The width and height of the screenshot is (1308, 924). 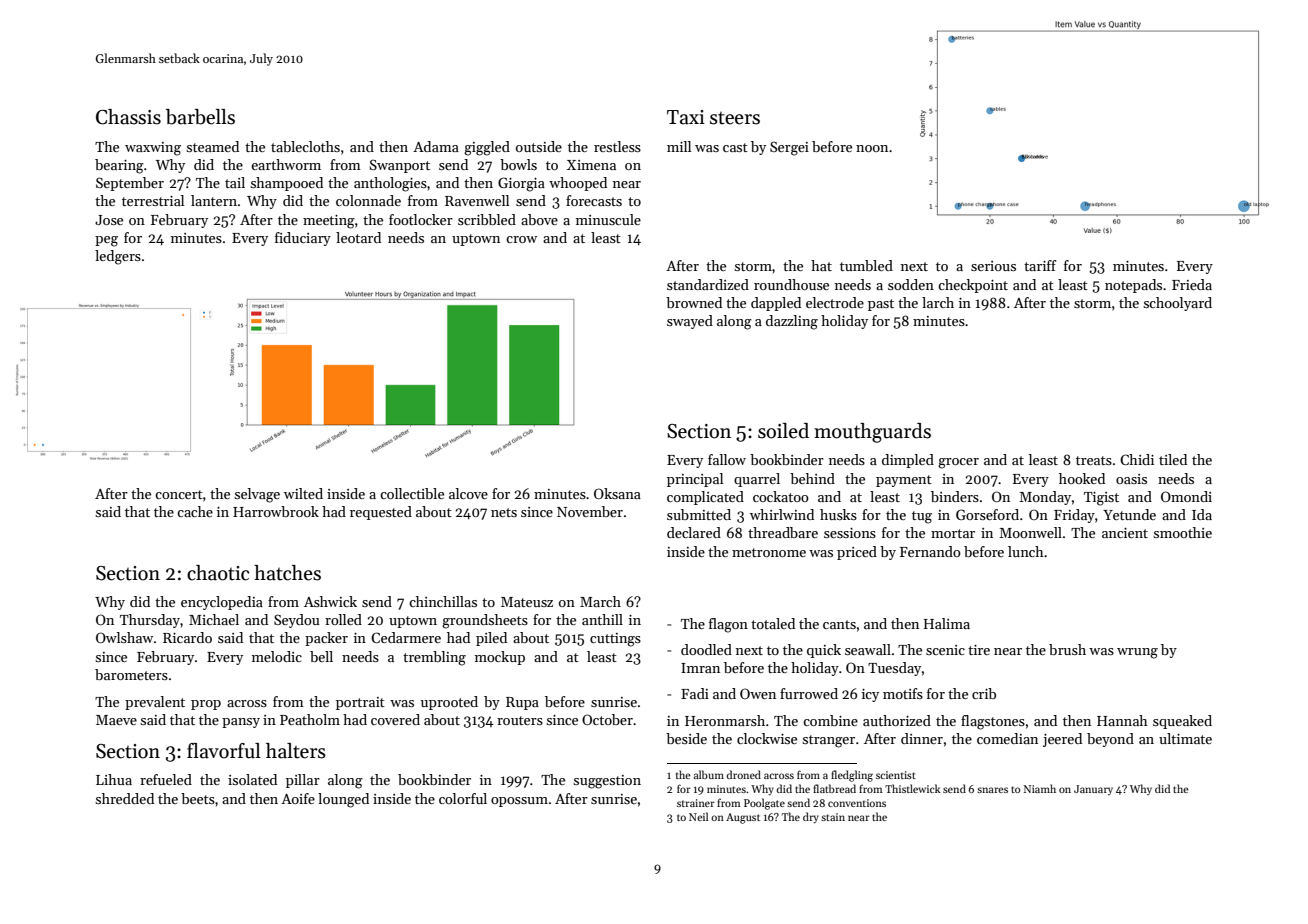 I want to click on routers, so click(x=520, y=720).
